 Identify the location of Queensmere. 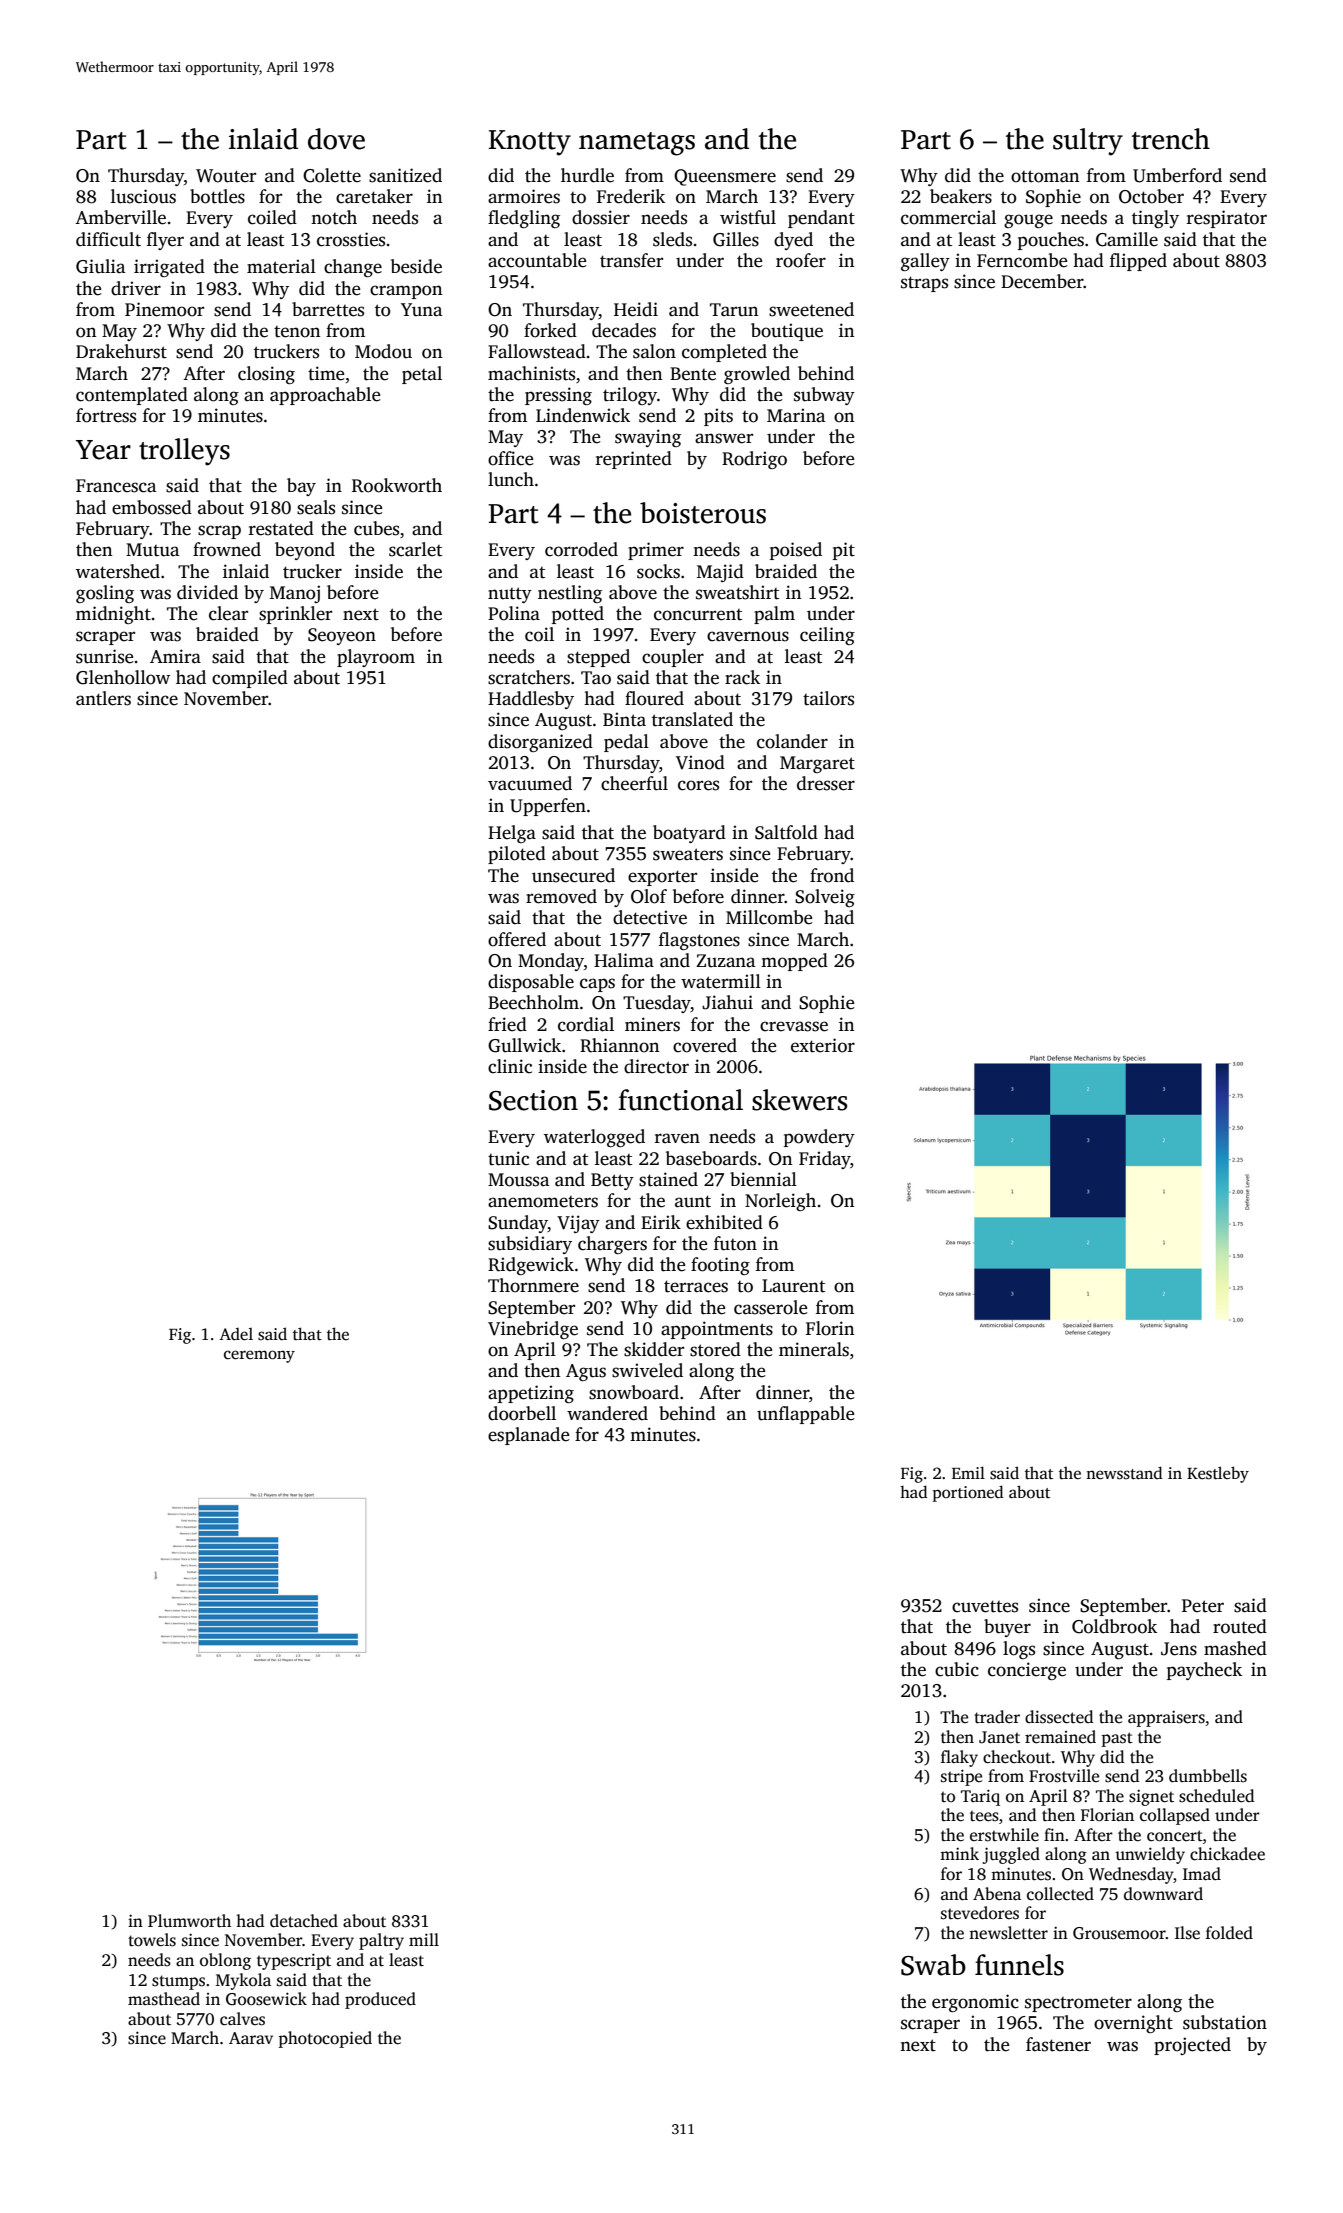
(725, 177).
